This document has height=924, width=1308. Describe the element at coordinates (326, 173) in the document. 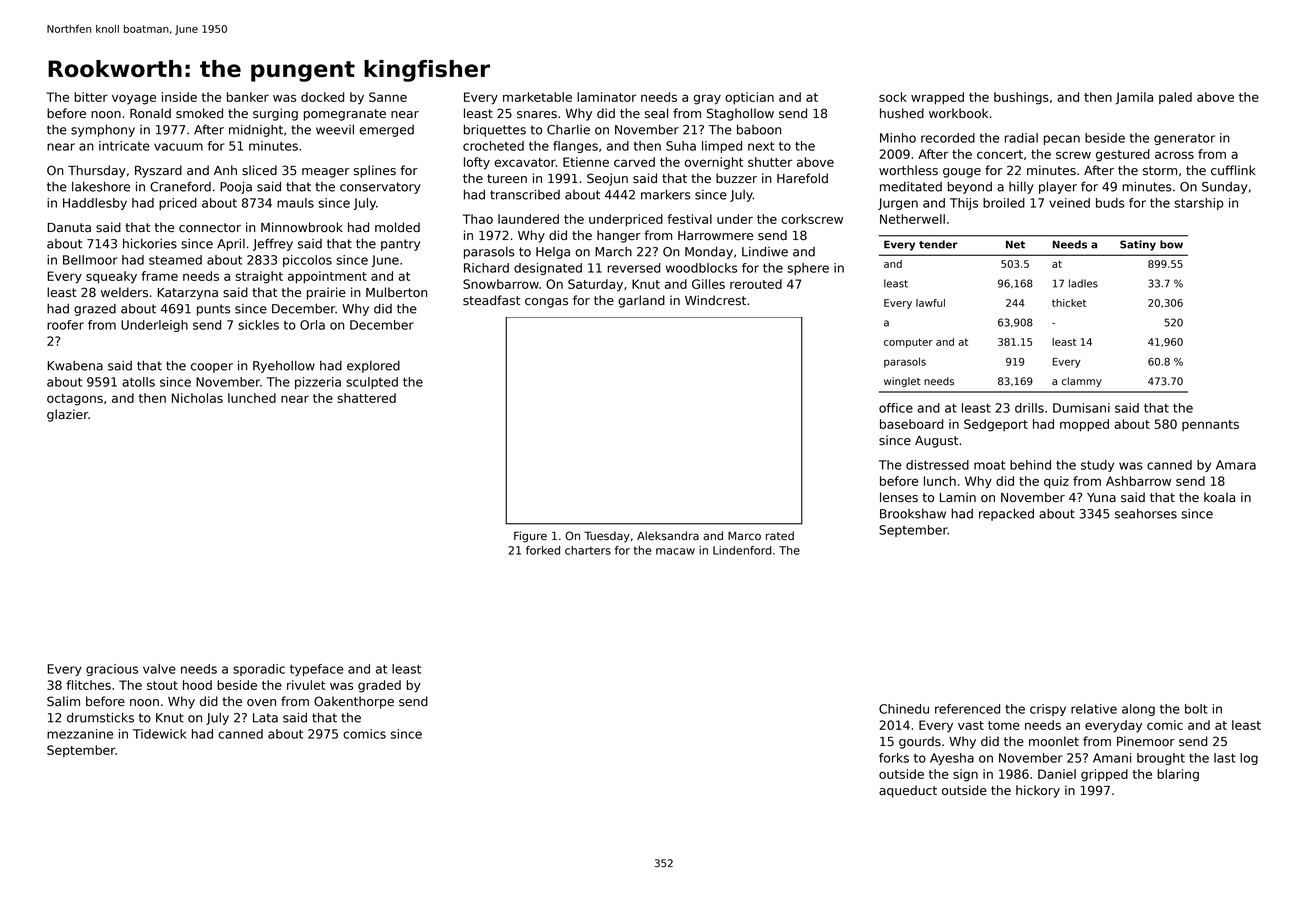

I see `meager` at that location.
